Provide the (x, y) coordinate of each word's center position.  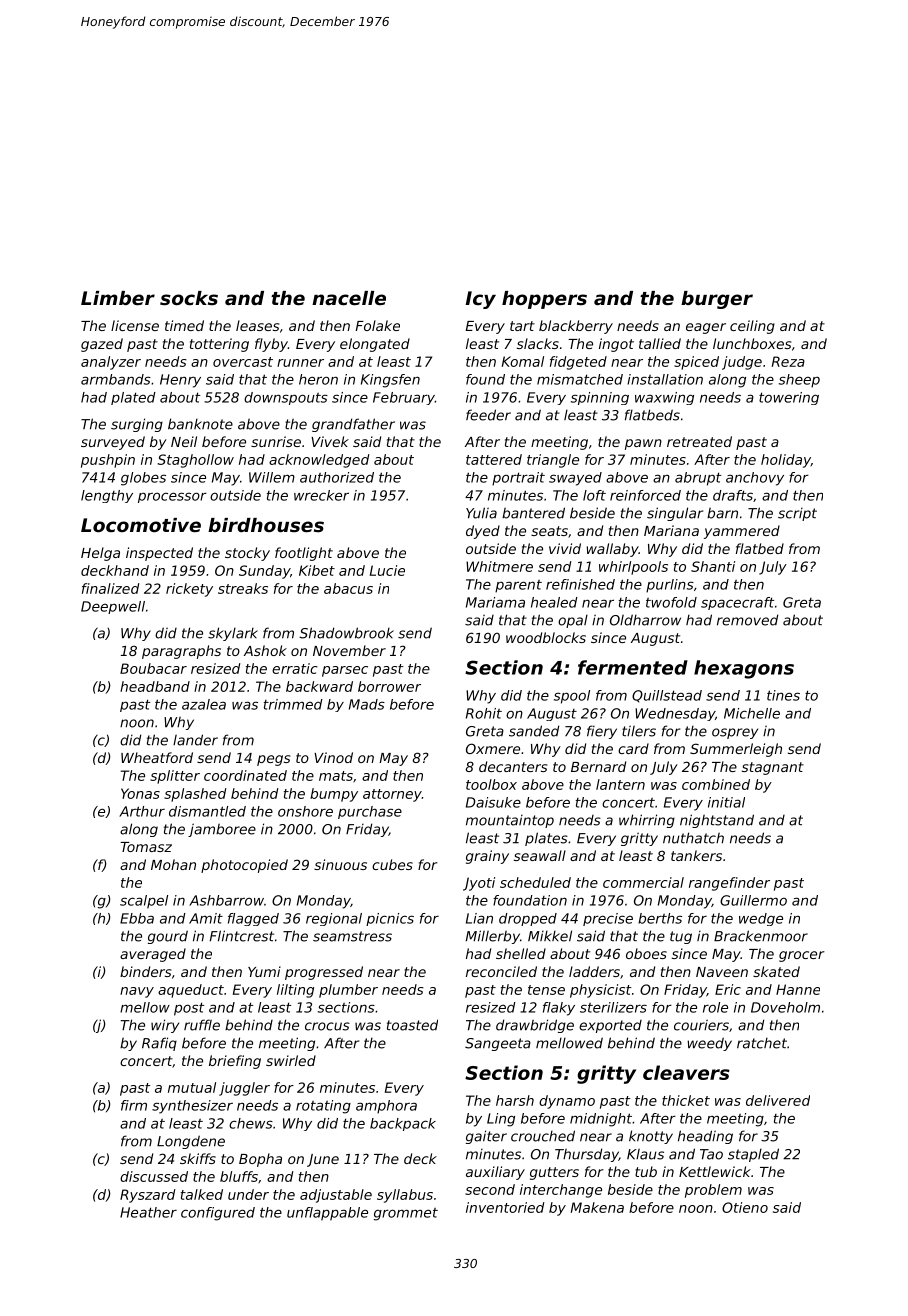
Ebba (137, 918)
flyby (271, 345)
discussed (154, 1176)
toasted (412, 1025)
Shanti (713, 566)
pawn (643, 444)
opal (573, 621)
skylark (233, 634)
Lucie (387, 570)
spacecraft (737, 603)
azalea (204, 704)
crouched (543, 1136)
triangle (553, 461)
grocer (802, 956)
